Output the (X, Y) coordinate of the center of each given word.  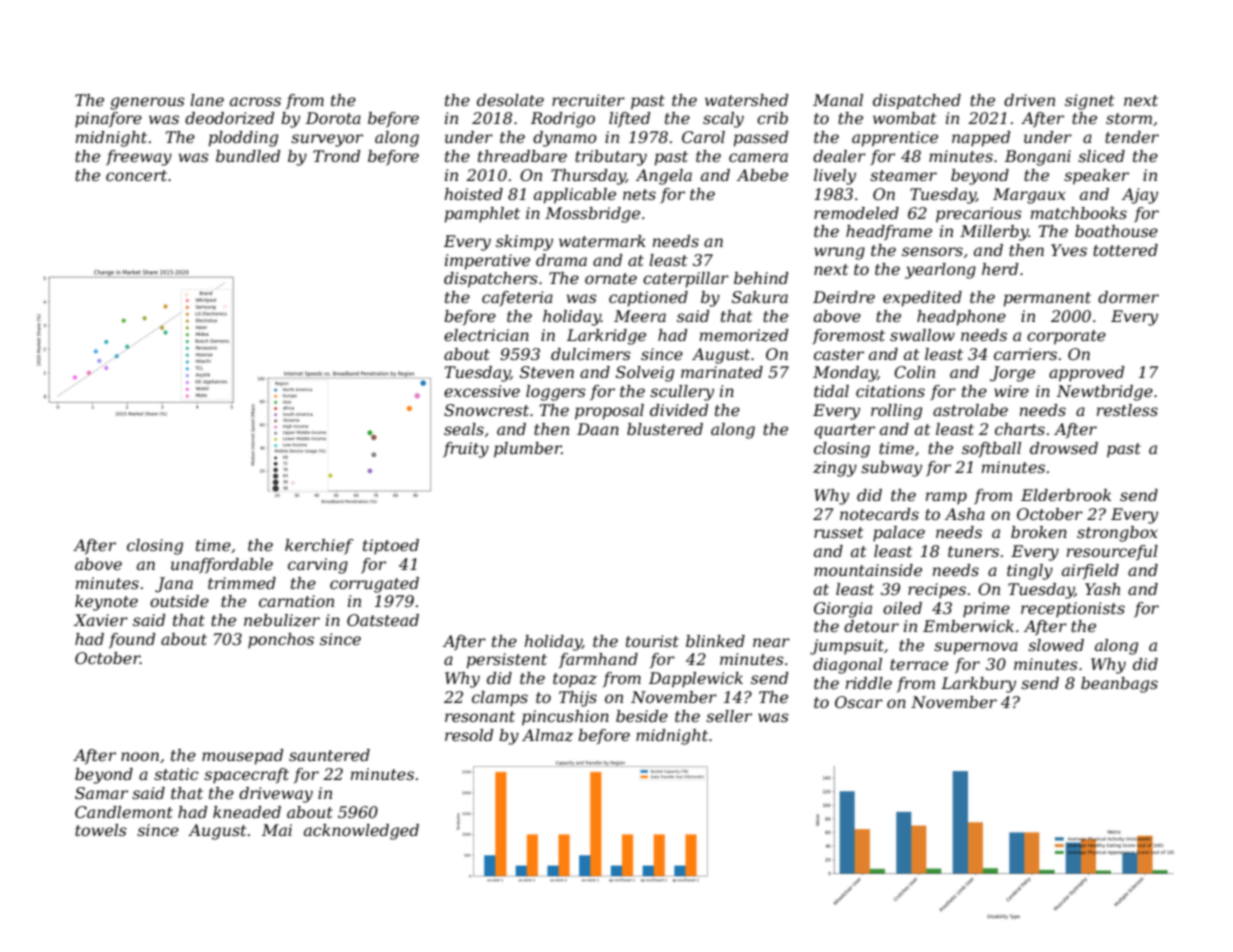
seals (464, 429)
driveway (276, 795)
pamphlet (482, 215)
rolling (896, 412)
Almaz (547, 735)
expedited (922, 299)
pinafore (108, 120)
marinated (722, 372)
